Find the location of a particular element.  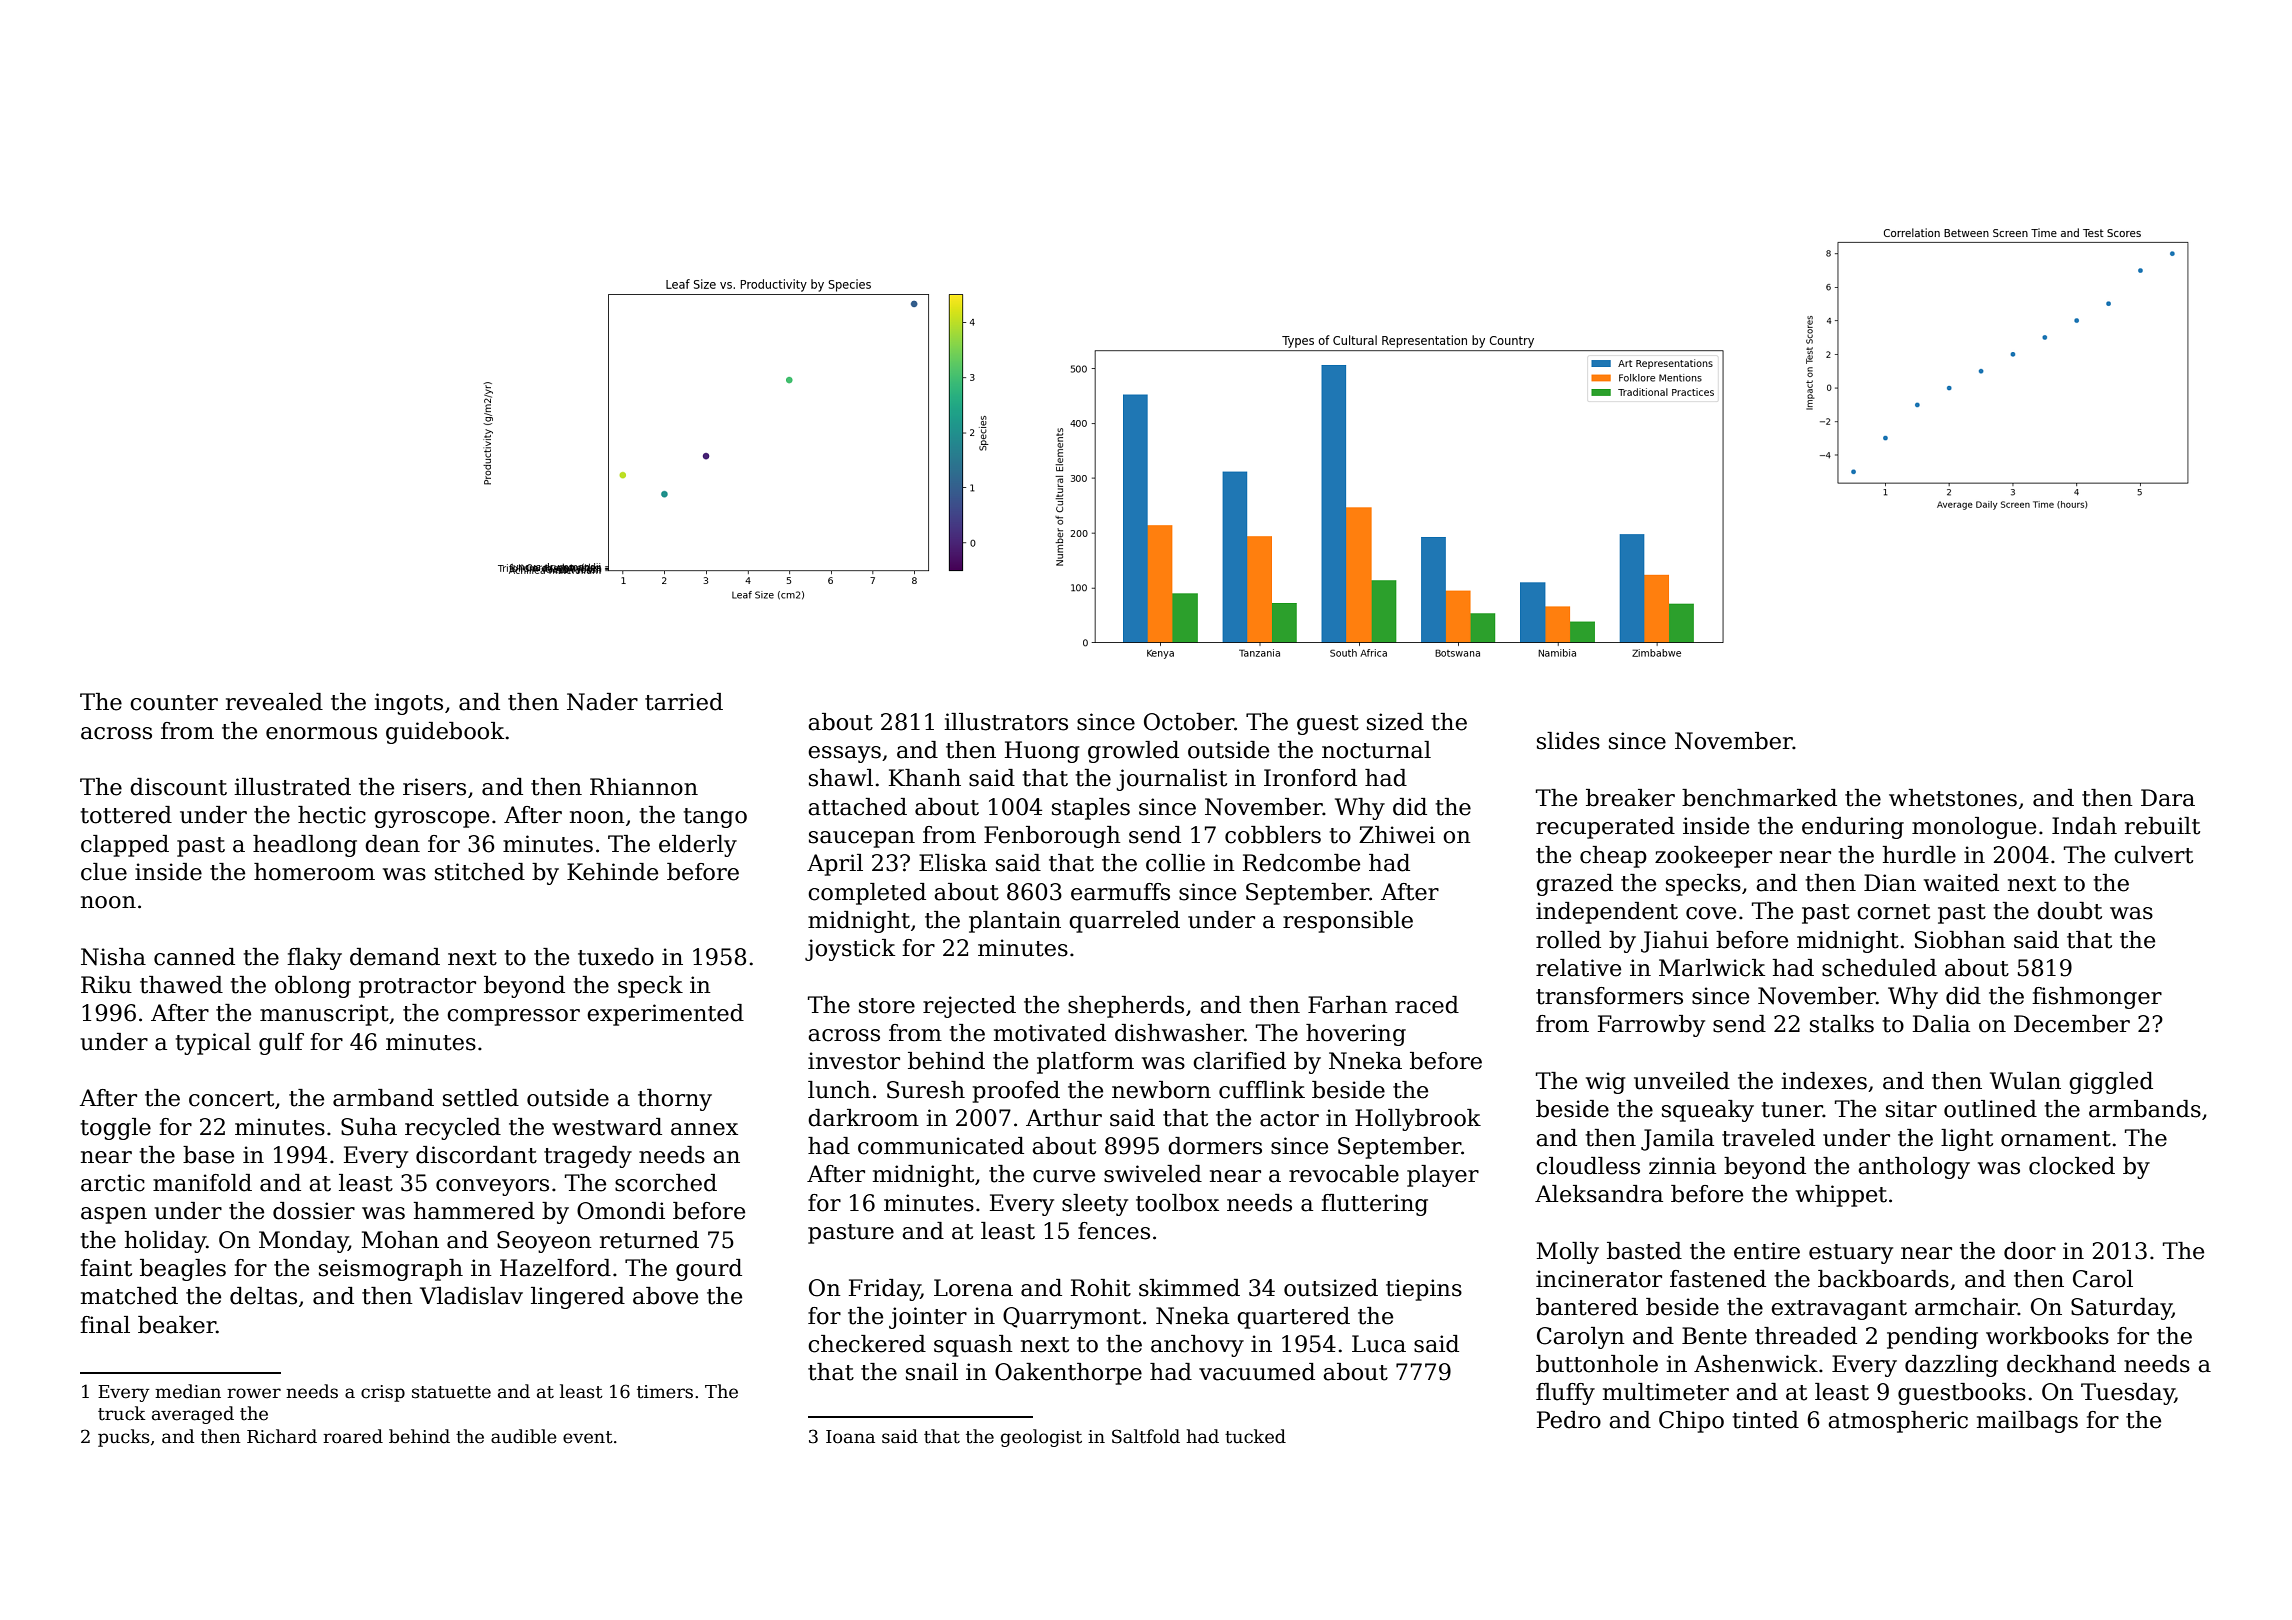

Dalia is located at coordinates (1941, 1024).
